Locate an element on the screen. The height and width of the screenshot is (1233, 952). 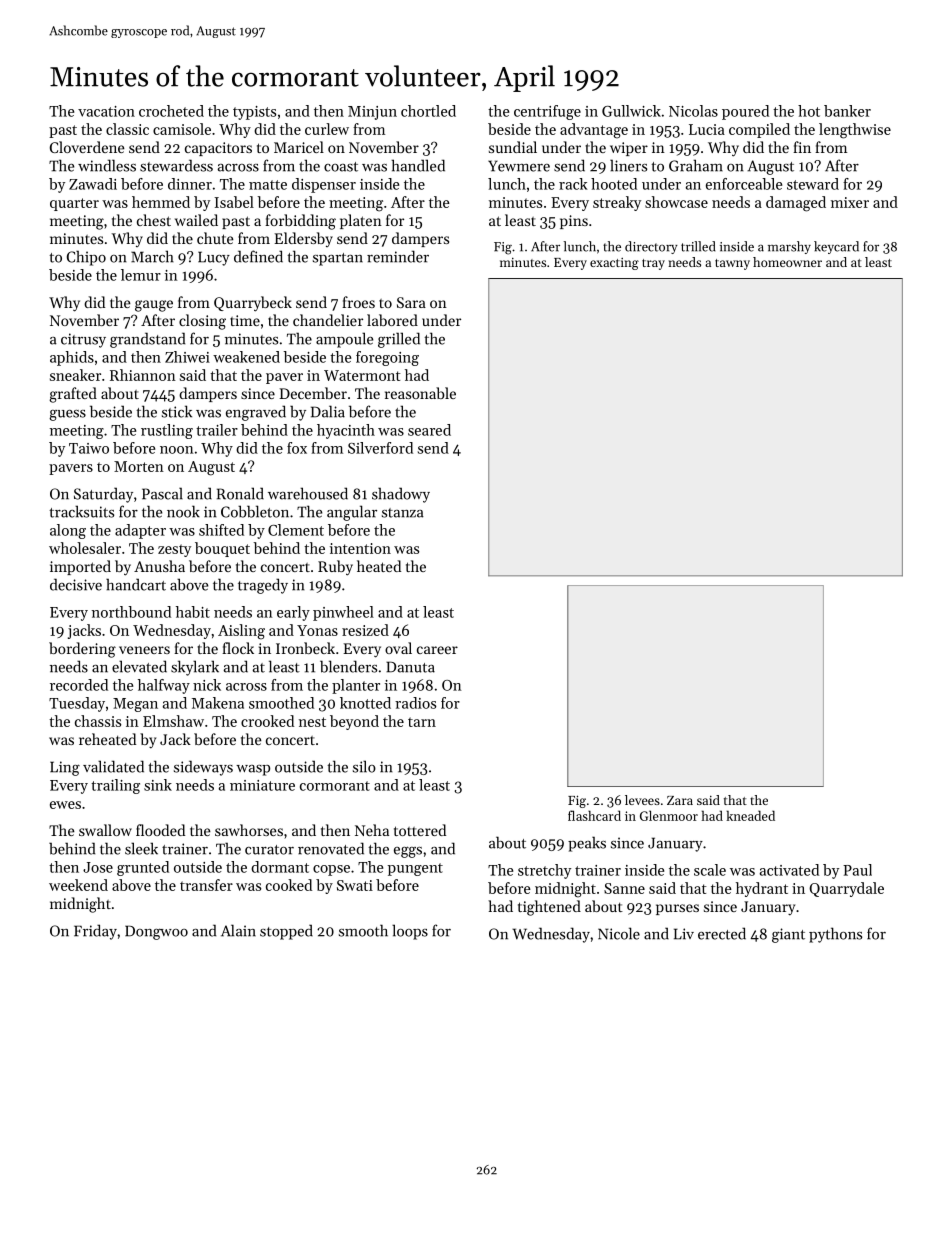
handled is located at coordinates (418, 165).
